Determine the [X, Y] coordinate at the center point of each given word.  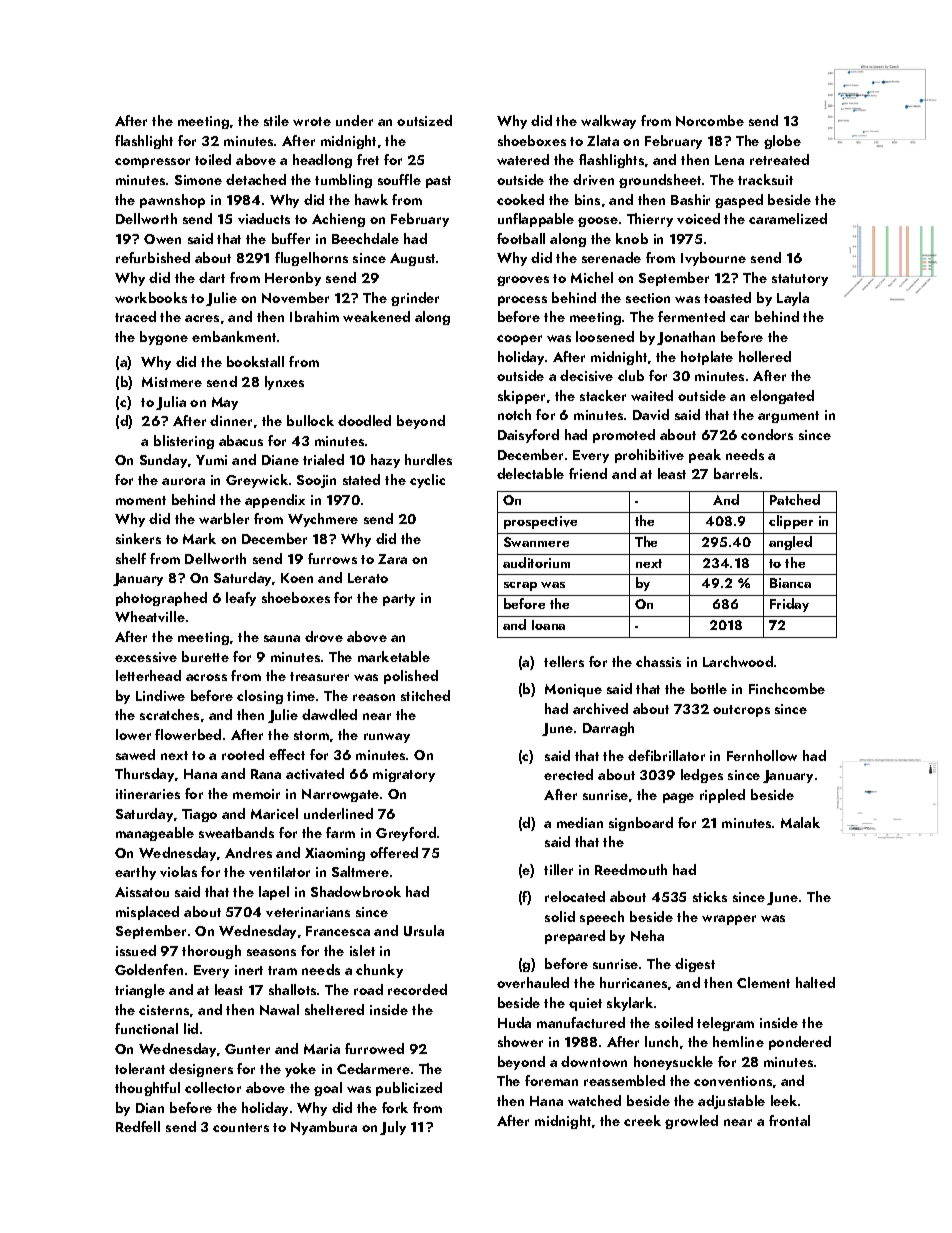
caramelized [788, 218]
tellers [564, 661]
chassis [658, 661]
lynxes [284, 383]
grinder [415, 299]
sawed [135, 754]
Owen [162, 239]
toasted [727, 297]
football [521, 238]
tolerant [140, 1068]
